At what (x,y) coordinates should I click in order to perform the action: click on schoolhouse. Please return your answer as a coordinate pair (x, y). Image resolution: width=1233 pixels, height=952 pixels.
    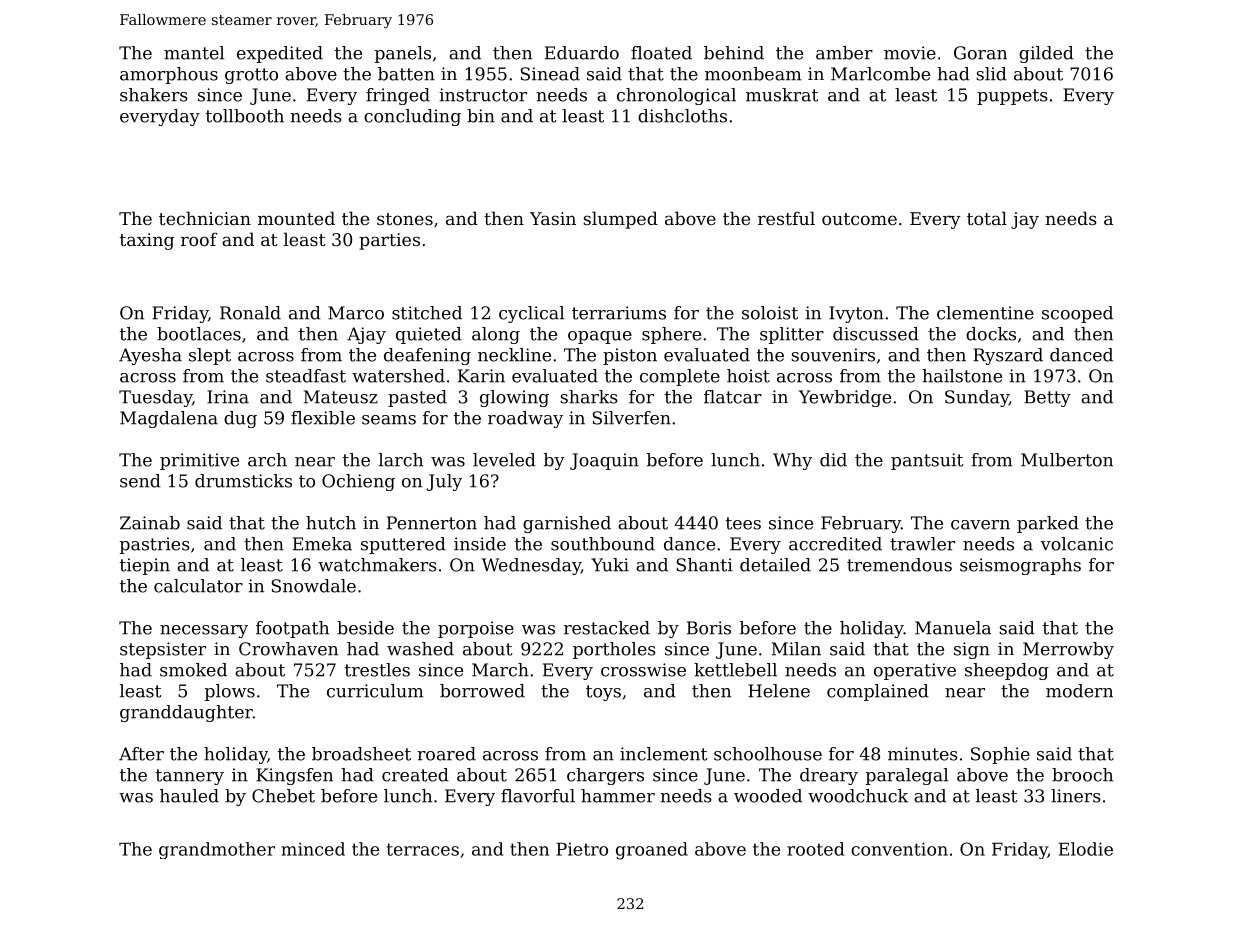
    Looking at the image, I should click on (768, 754).
